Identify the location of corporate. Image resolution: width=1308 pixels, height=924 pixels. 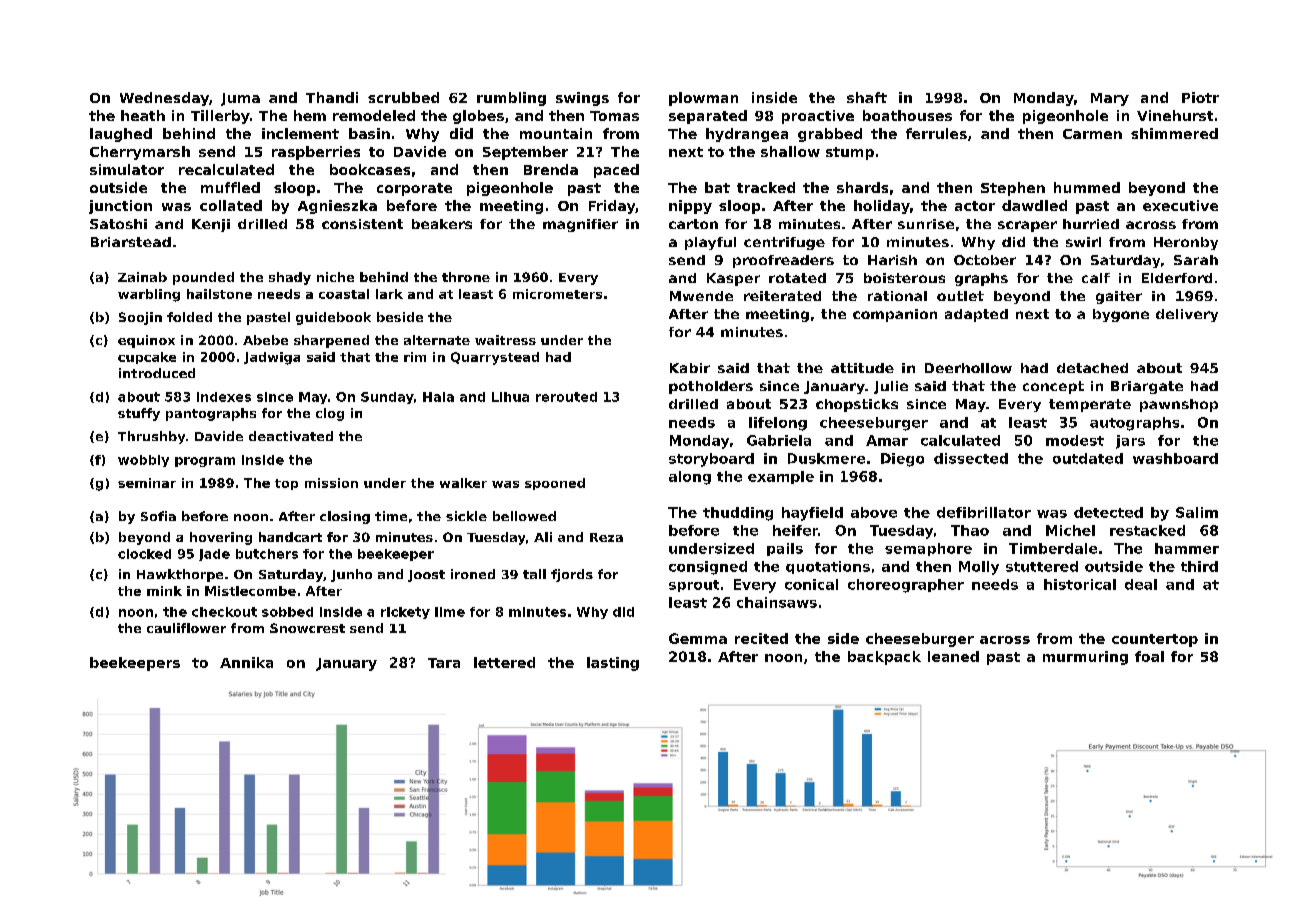
(414, 189).
